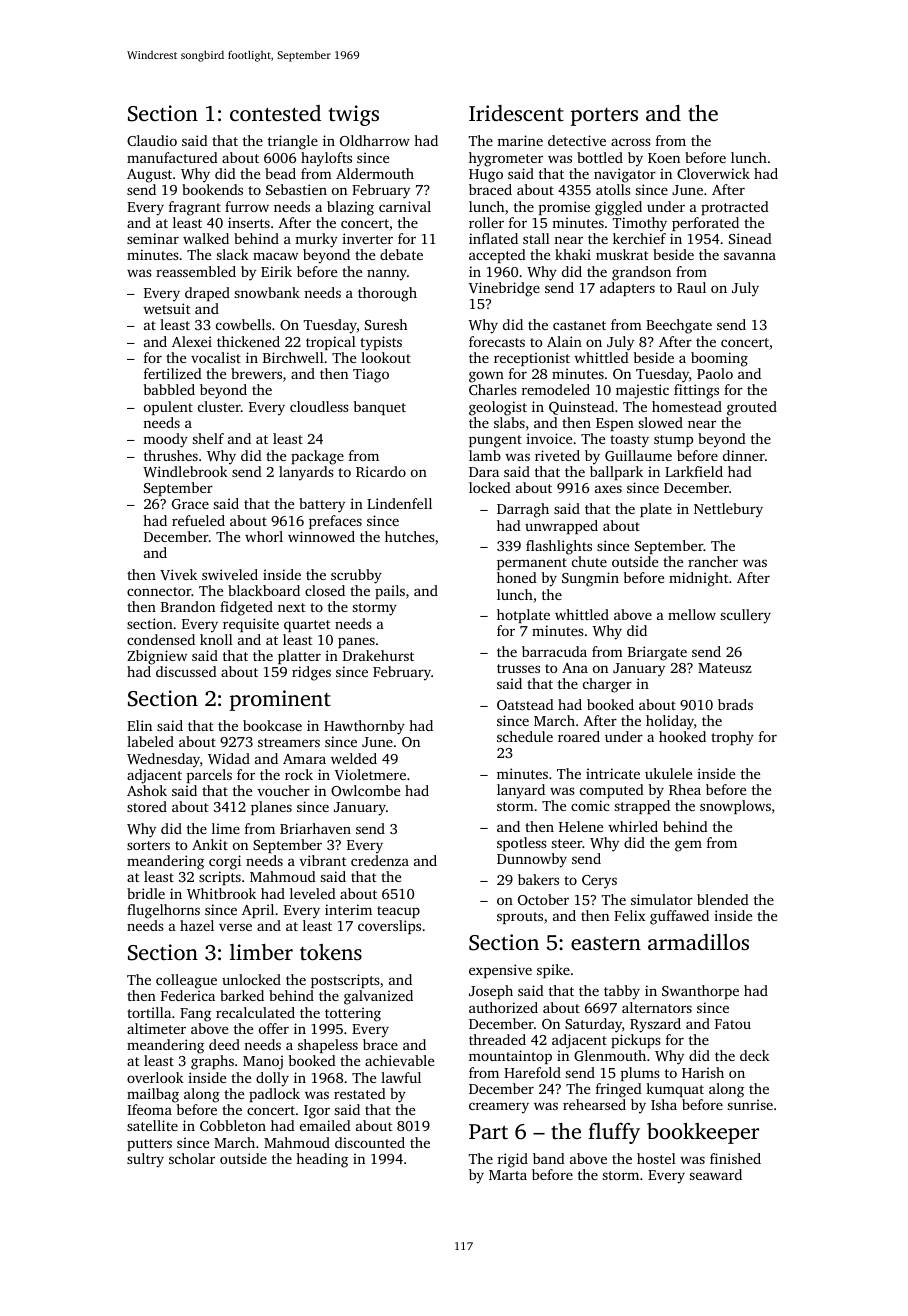 The image size is (908, 1316). What do you see at coordinates (322, 1160) in the document?
I see `heading` at bounding box center [322, 1160].
